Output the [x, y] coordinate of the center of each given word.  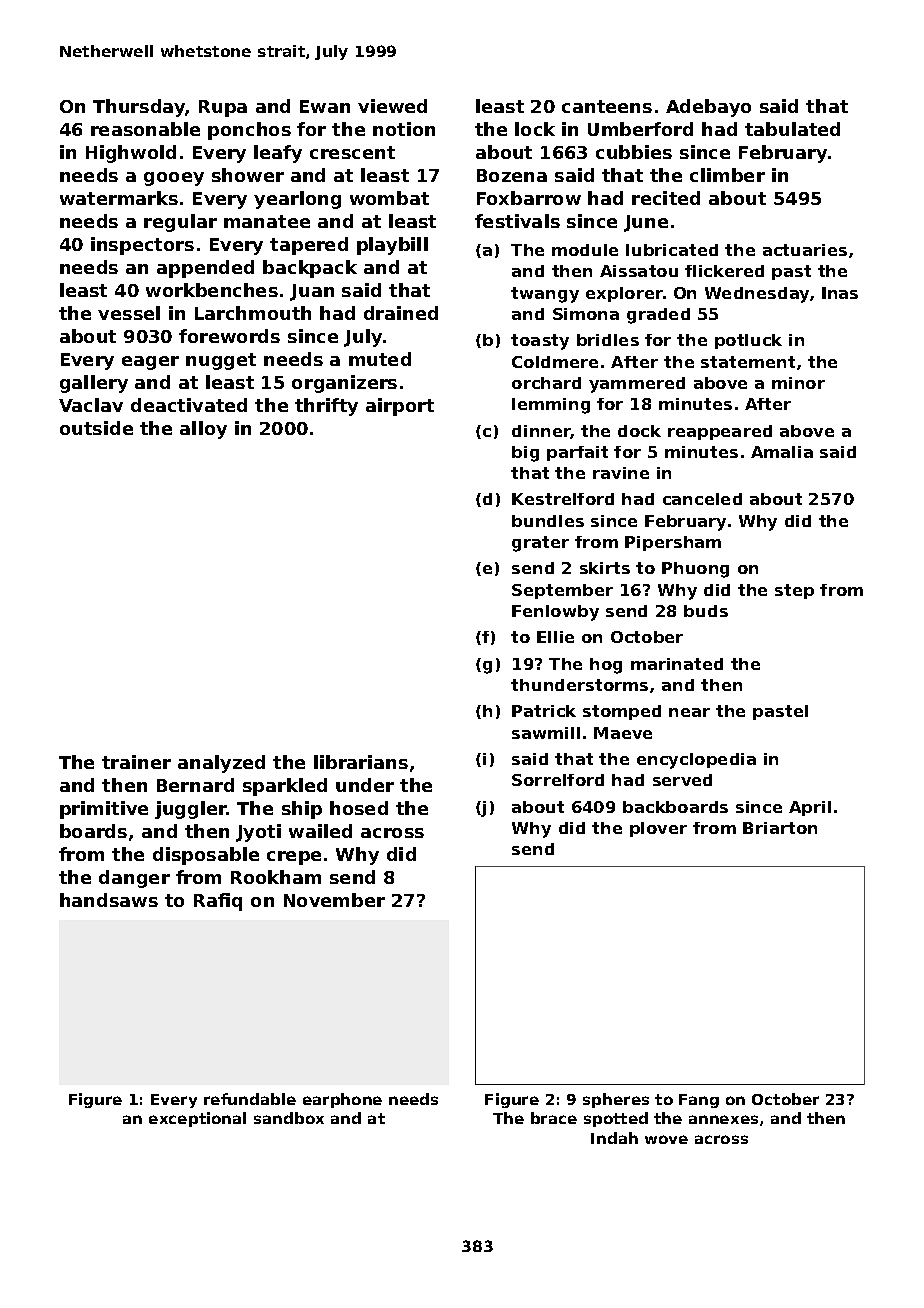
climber [727, 175]
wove [666, 1139]
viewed [392, 106]
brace [554, 1118]
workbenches [212, 290]
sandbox [289, 1118]
